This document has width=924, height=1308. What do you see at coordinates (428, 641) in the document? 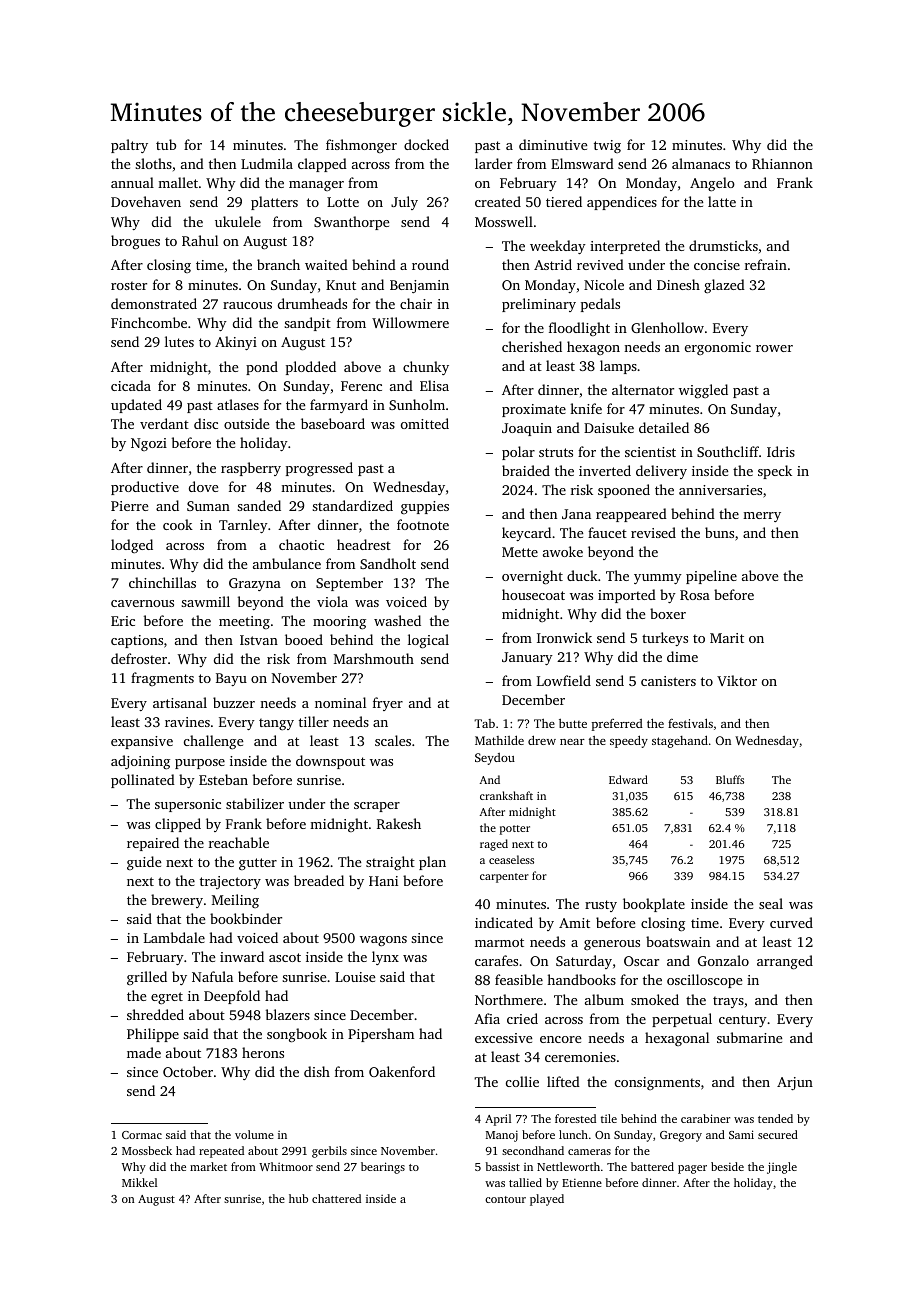
I see `logical` at bounding box center [428, 641].
